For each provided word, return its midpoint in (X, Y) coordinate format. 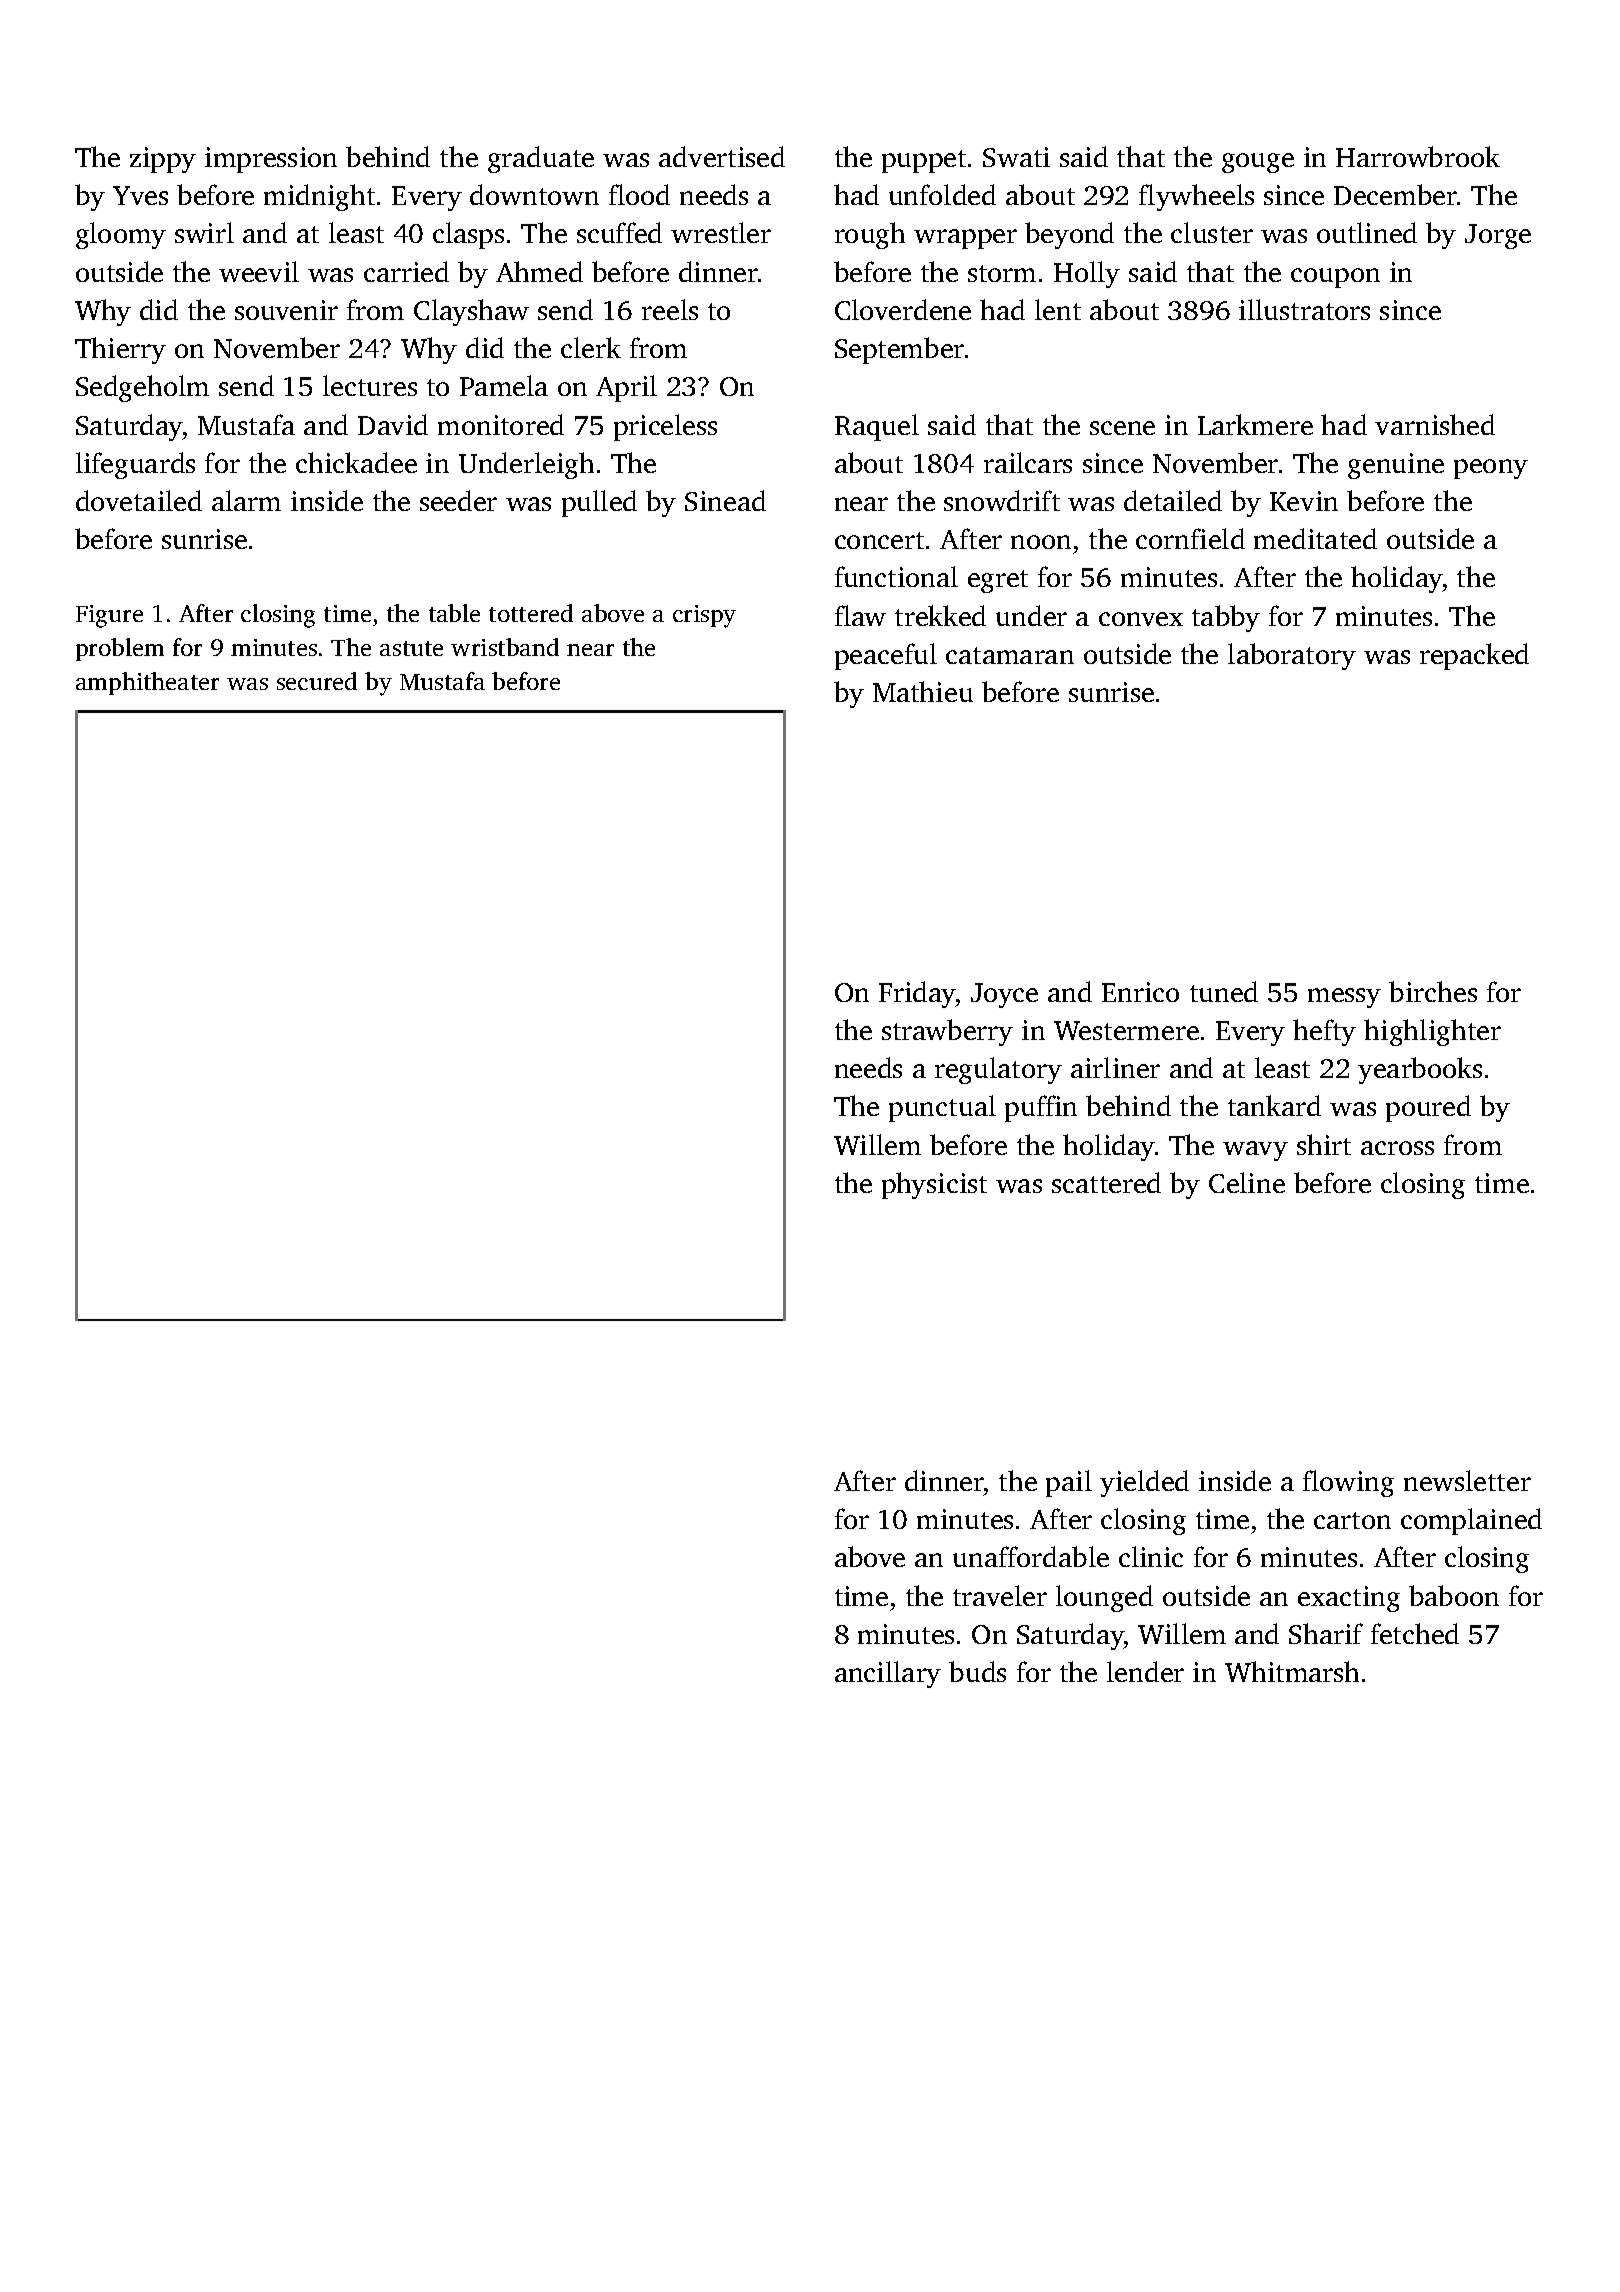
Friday (917, 994)
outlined (1367, 232)
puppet (924, 161)
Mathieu (923, 691)
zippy (163, 160)
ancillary (888, 1674)
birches (1433, 991)
